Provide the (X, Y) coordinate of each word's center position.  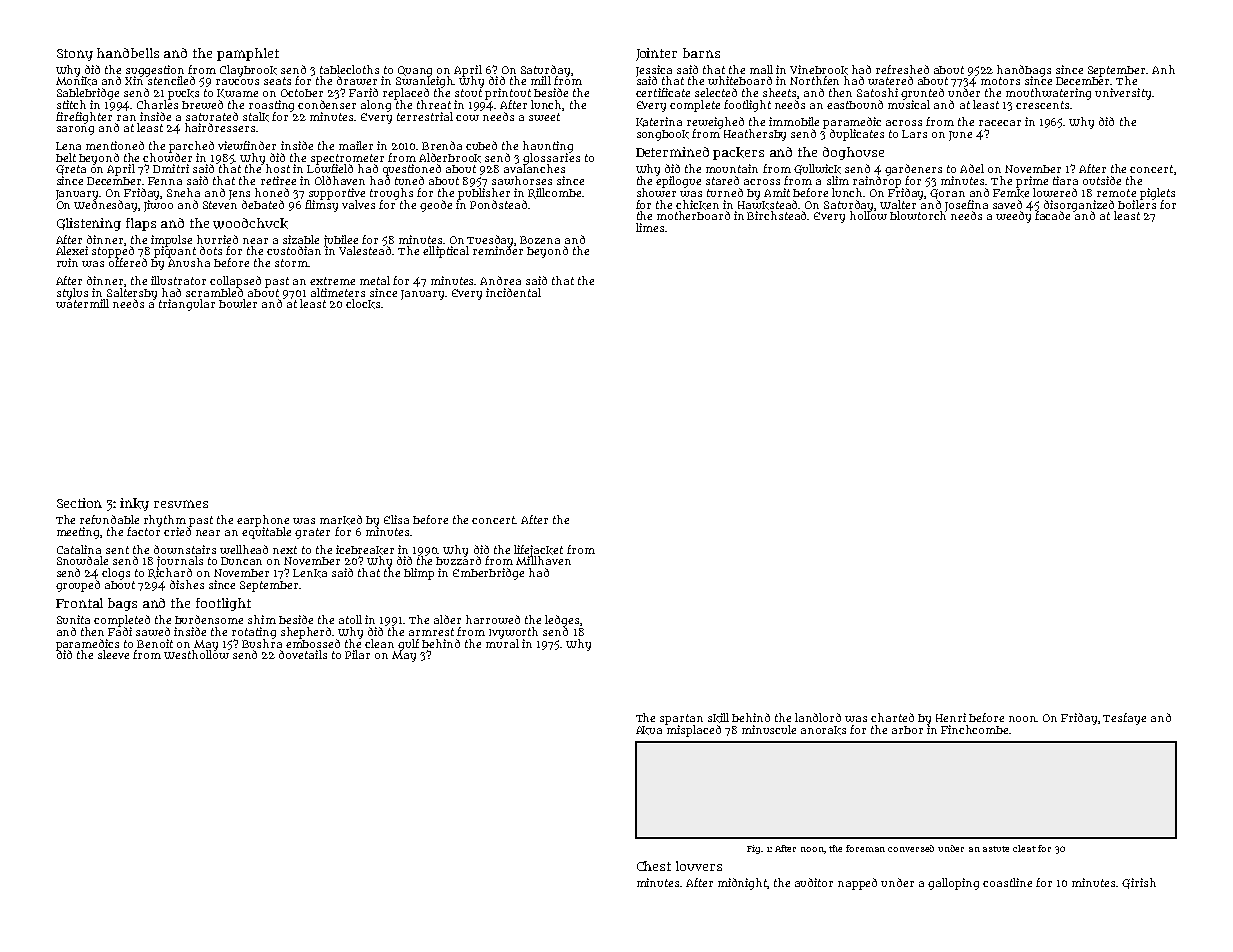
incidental (513, 292)
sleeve (113, 654)
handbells (128, 53)
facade (1052, 215)
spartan (681, 719)
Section (79, 503)
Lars (914, 134)
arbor (907, 730)
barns (701, 53)
